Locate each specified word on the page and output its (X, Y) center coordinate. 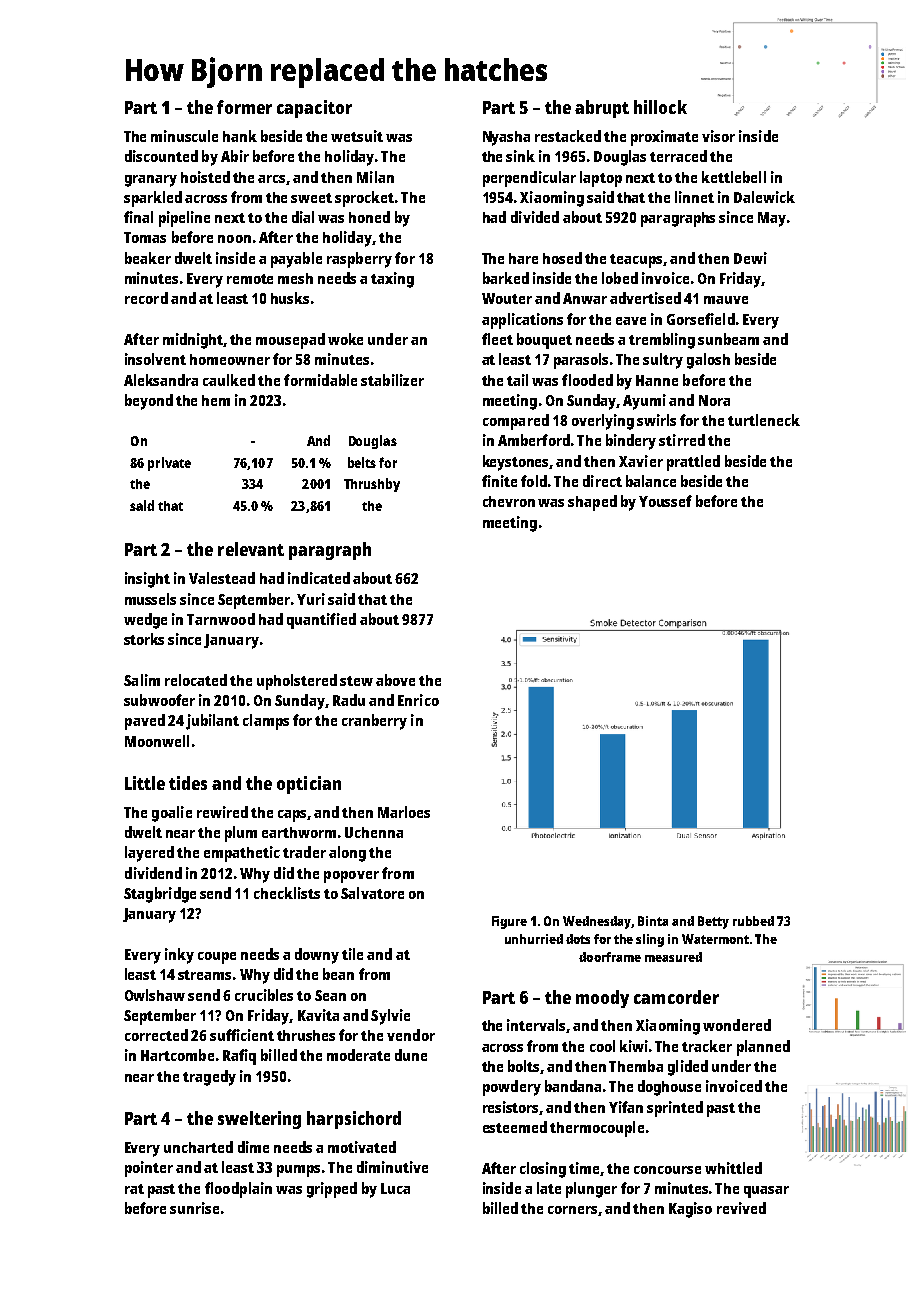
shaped (592, 503)
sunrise (194, 1208)
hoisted (205, 177)
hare (523, 258)
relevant (251, 549)
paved (145, 722)
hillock (660, 107)
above (395, 680)
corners (573, 1211)
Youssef (665, 501)
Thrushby (372, 485)
